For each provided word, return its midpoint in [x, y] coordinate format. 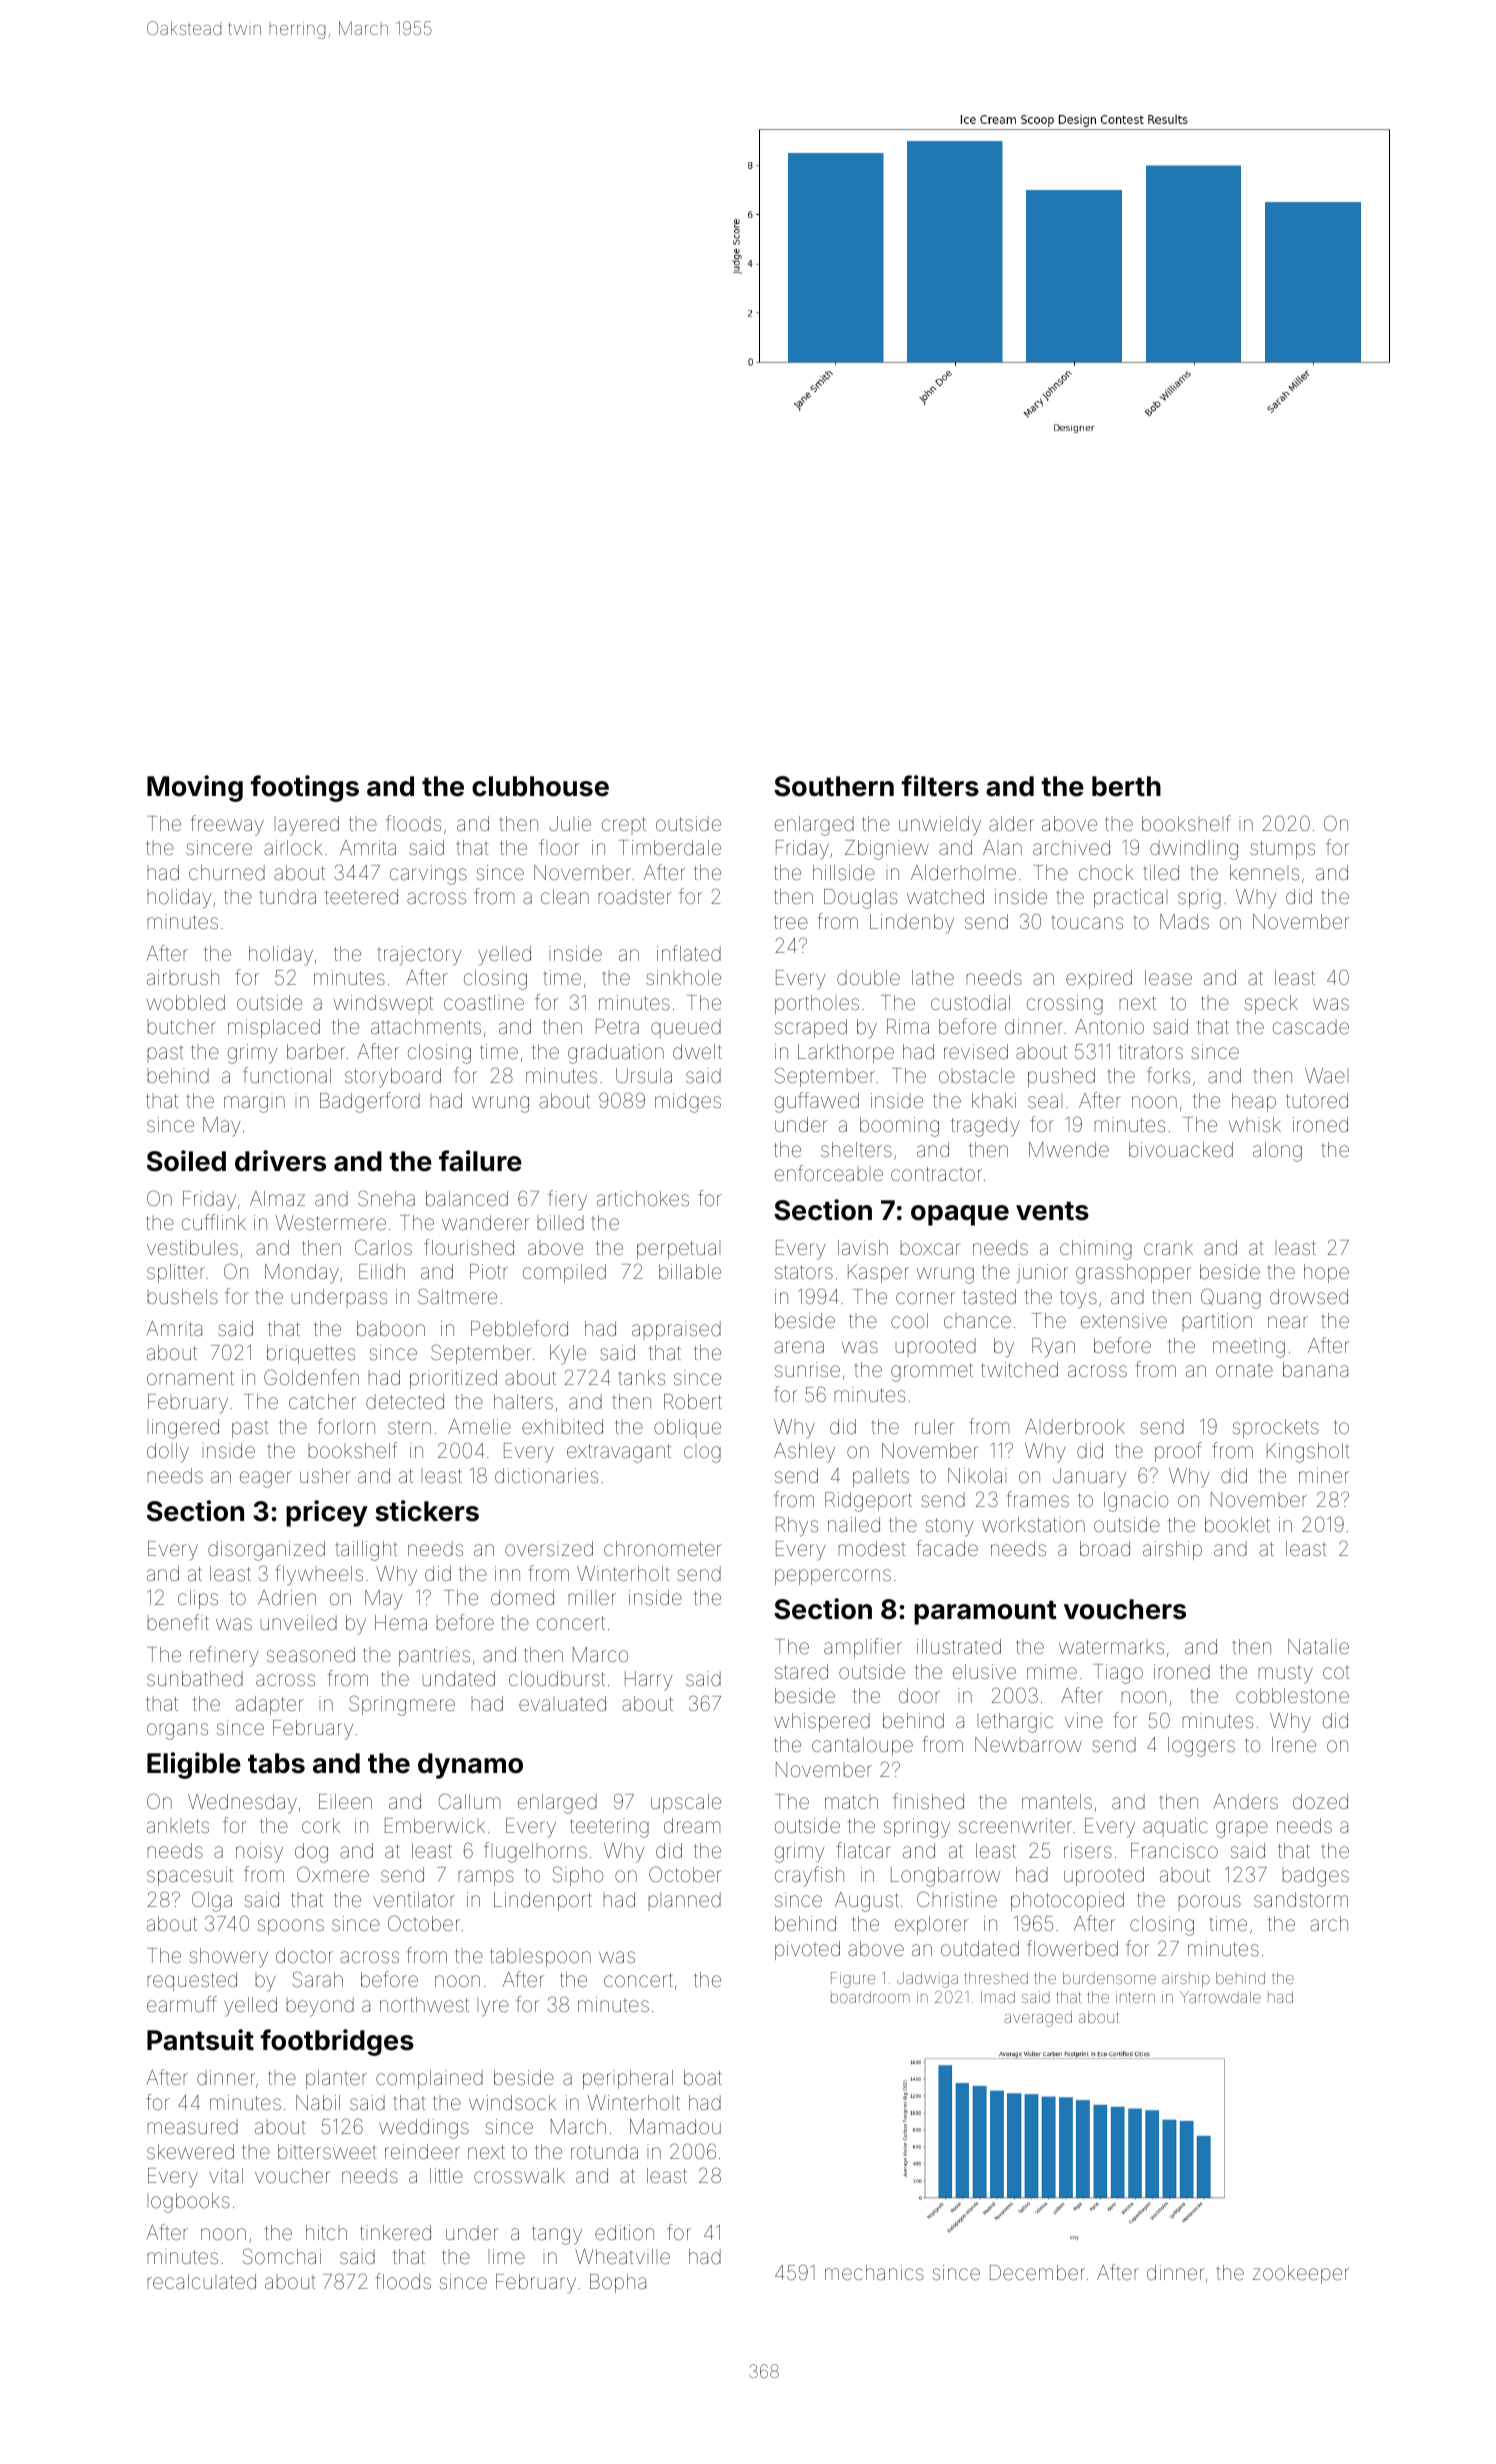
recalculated [202, 2281]
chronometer [663, 1548]
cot [1336, 1673]
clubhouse [540, 786]
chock [1106, 872]
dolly [168, 1453]
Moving [195, 788]
